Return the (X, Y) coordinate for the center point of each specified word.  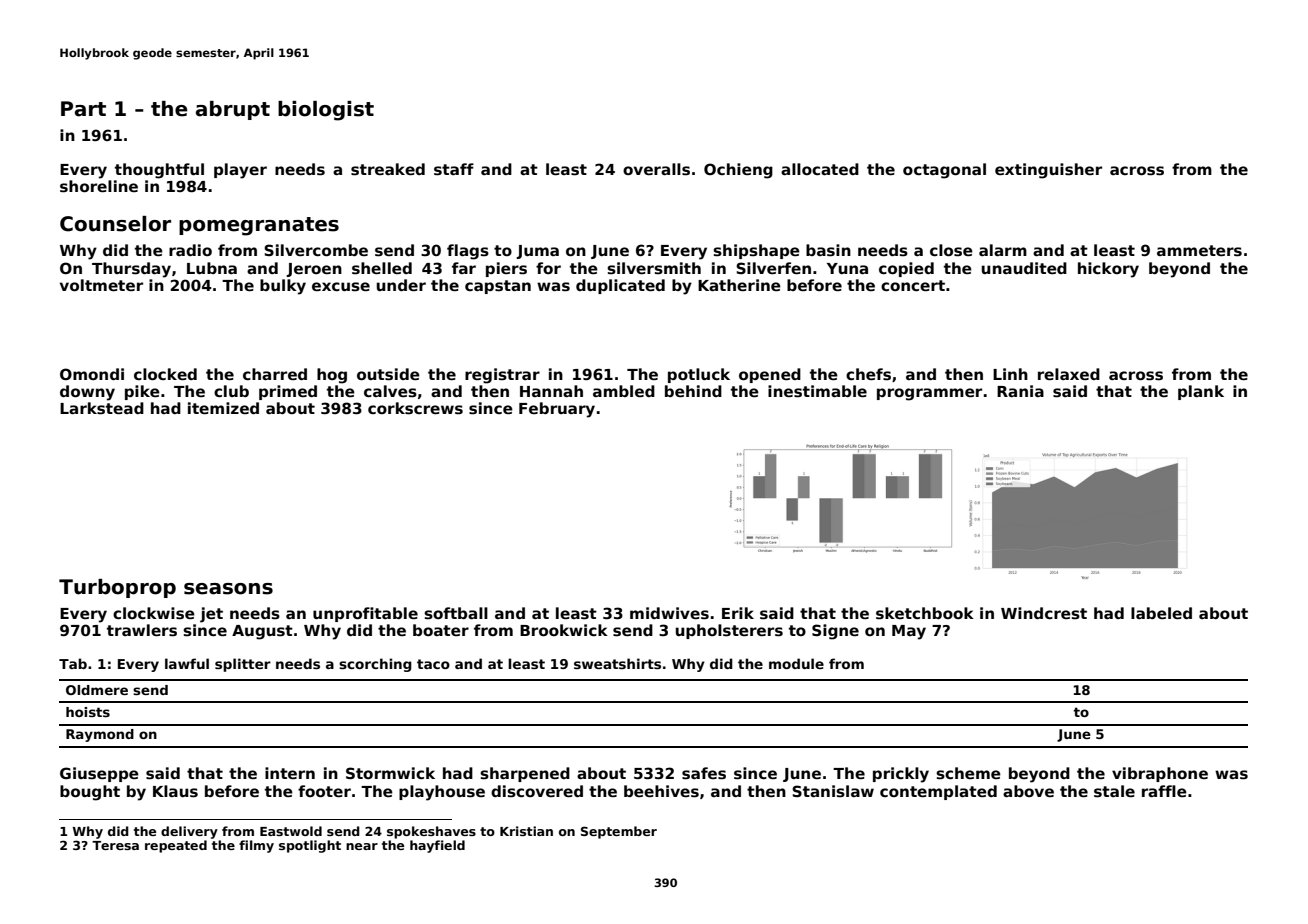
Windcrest (1044, 613)
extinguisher (1048, 171)
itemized (223, 408)
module (796, 663)
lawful (187, 663)
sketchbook (925, 613)
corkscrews (415, 408)
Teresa (115, 845)
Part (83, 109)
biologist (326, 111)
